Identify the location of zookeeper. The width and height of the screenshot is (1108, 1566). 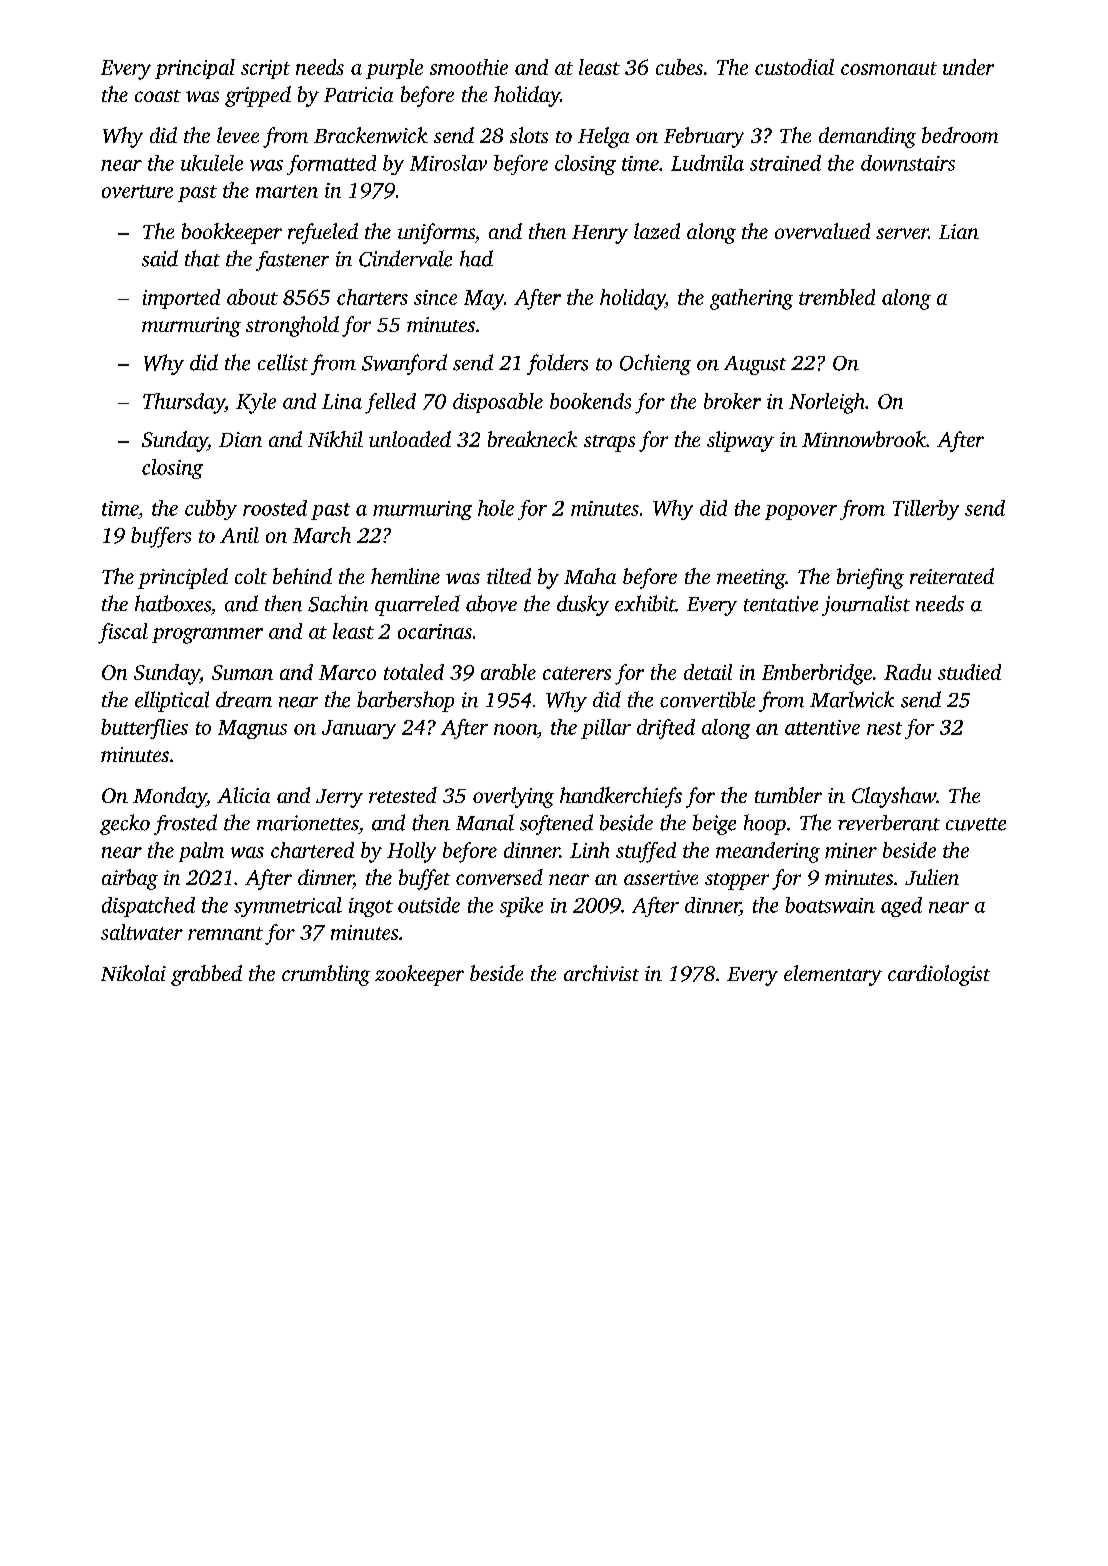
(419, 975).
